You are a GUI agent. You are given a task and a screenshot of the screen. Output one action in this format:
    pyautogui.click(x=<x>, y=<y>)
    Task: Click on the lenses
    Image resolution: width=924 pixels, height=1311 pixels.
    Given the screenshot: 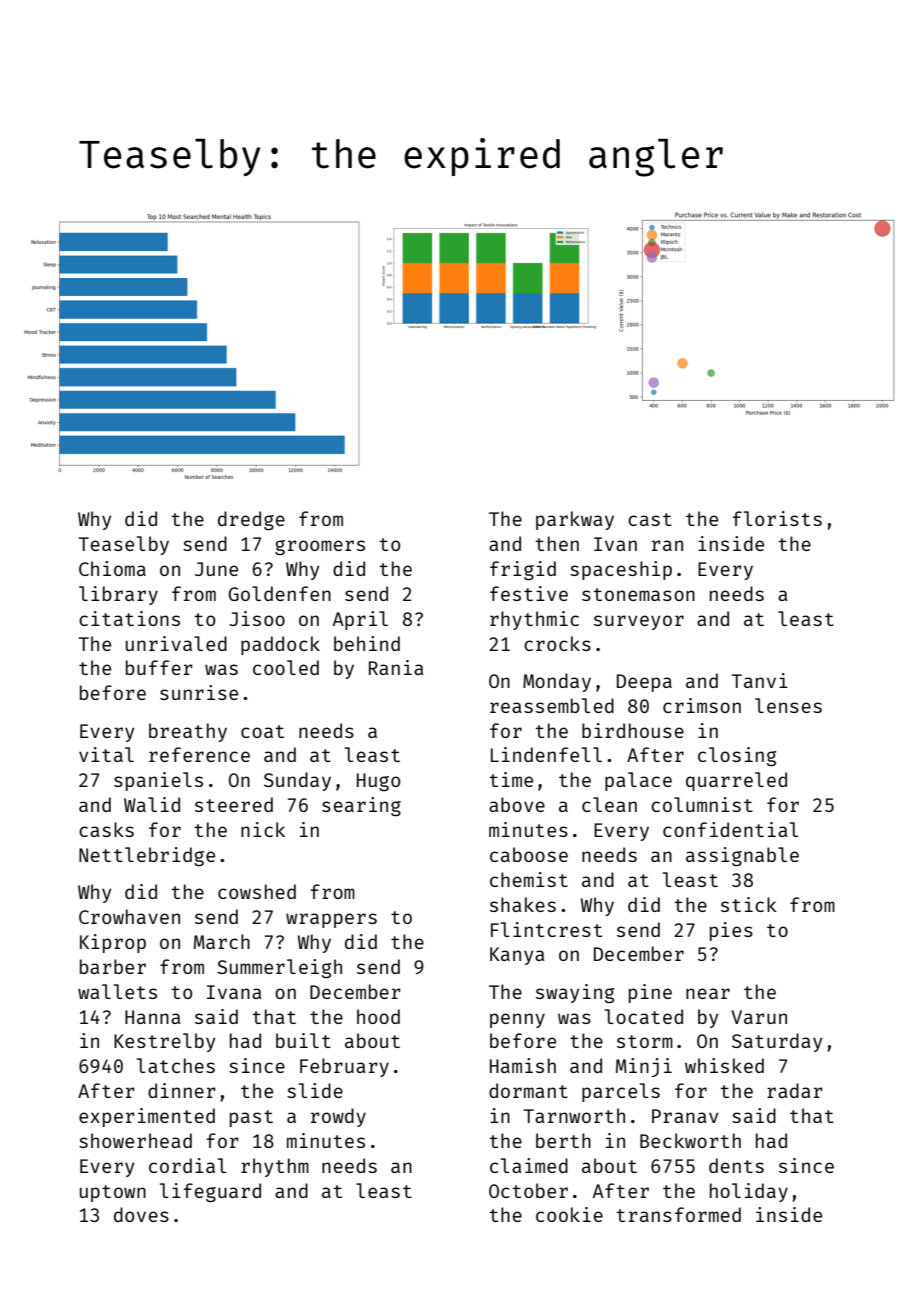 What is the action you would take?
    pyautogui.click(x=788, y=705)
